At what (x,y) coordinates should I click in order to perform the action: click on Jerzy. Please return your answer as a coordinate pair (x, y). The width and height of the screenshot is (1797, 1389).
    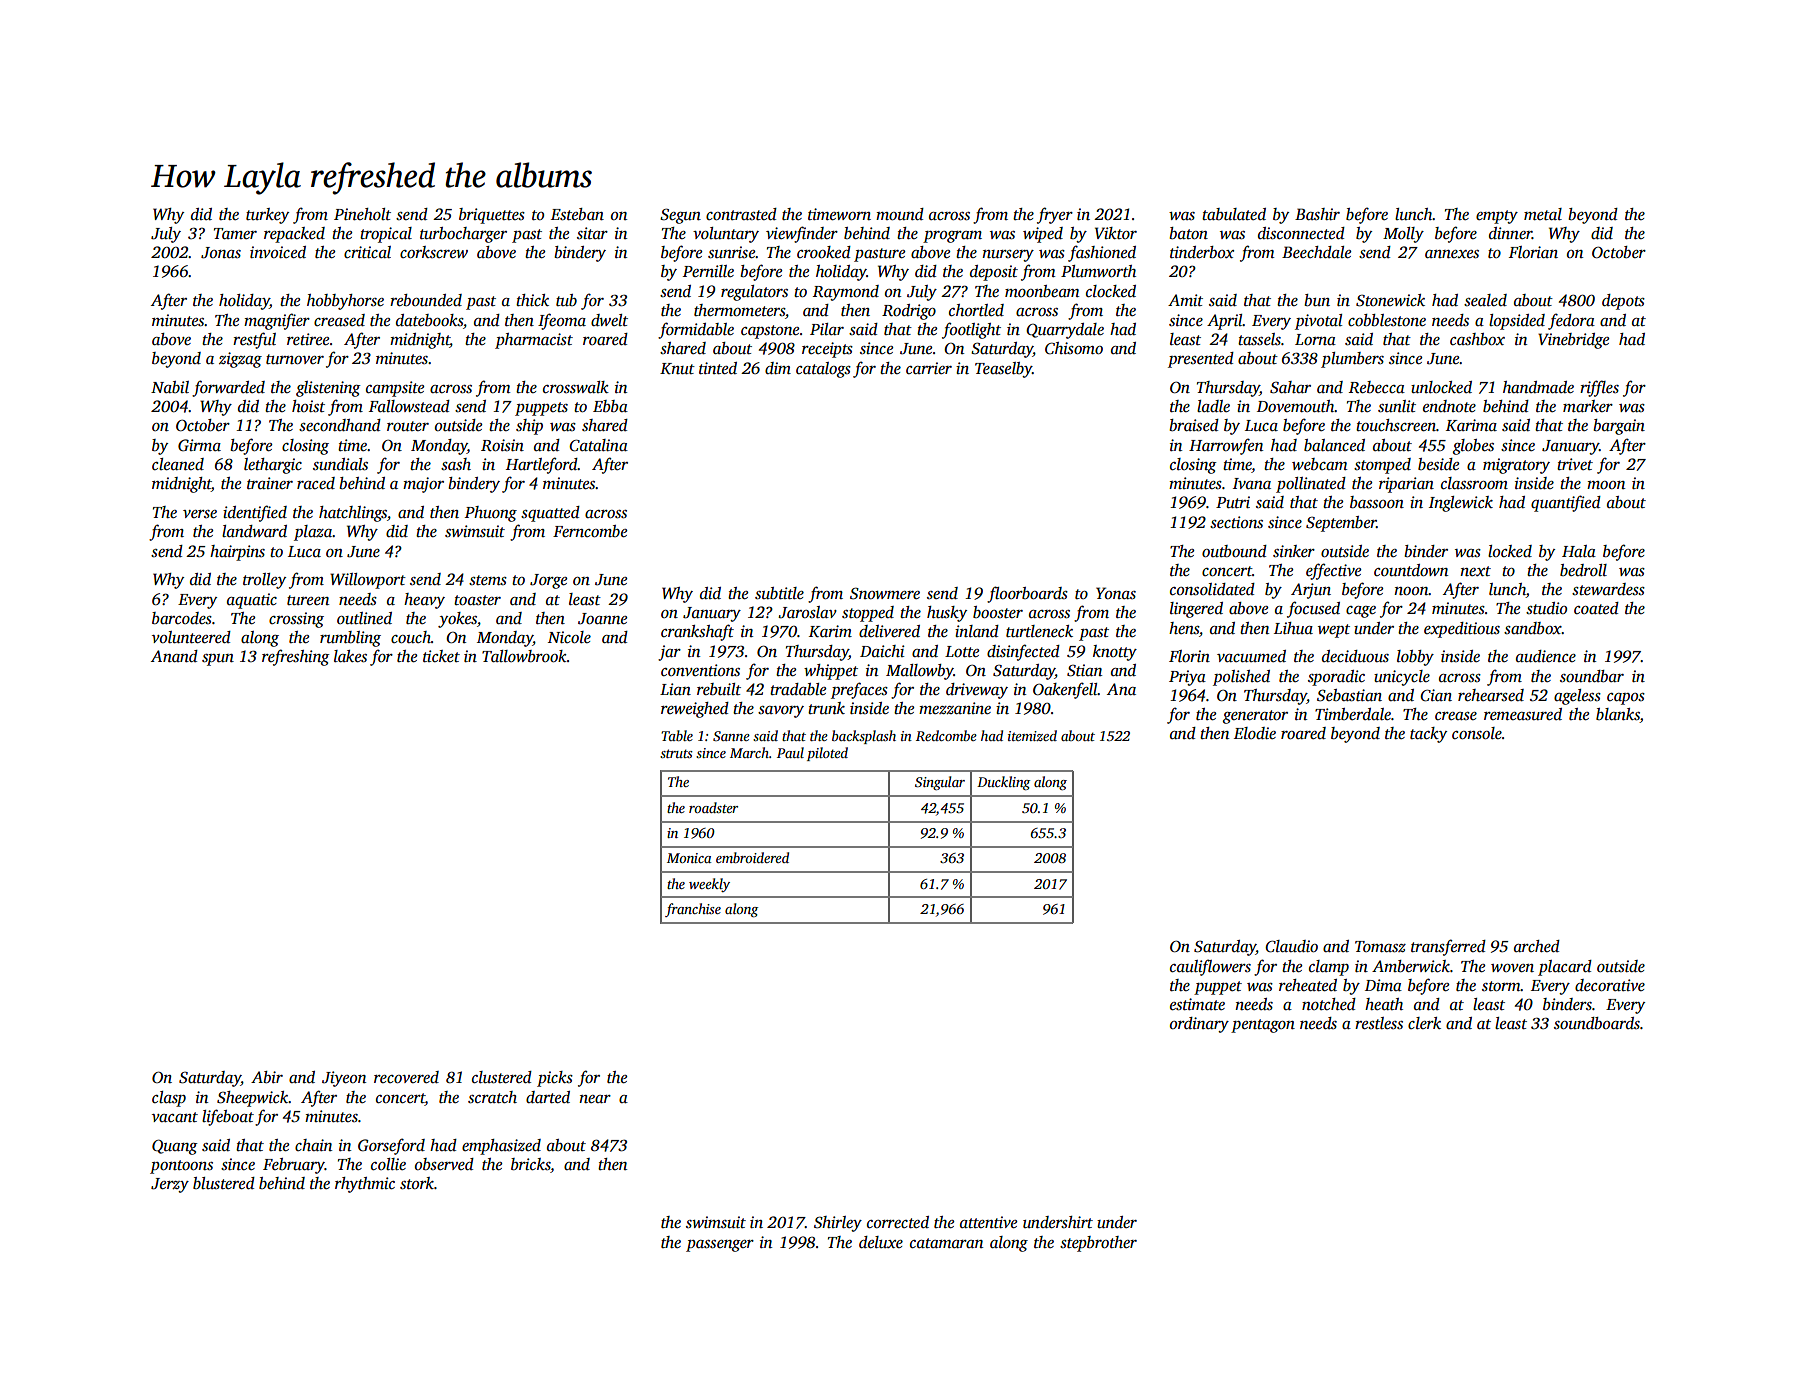
    Looking at the image, I should click on (170, 1185).
